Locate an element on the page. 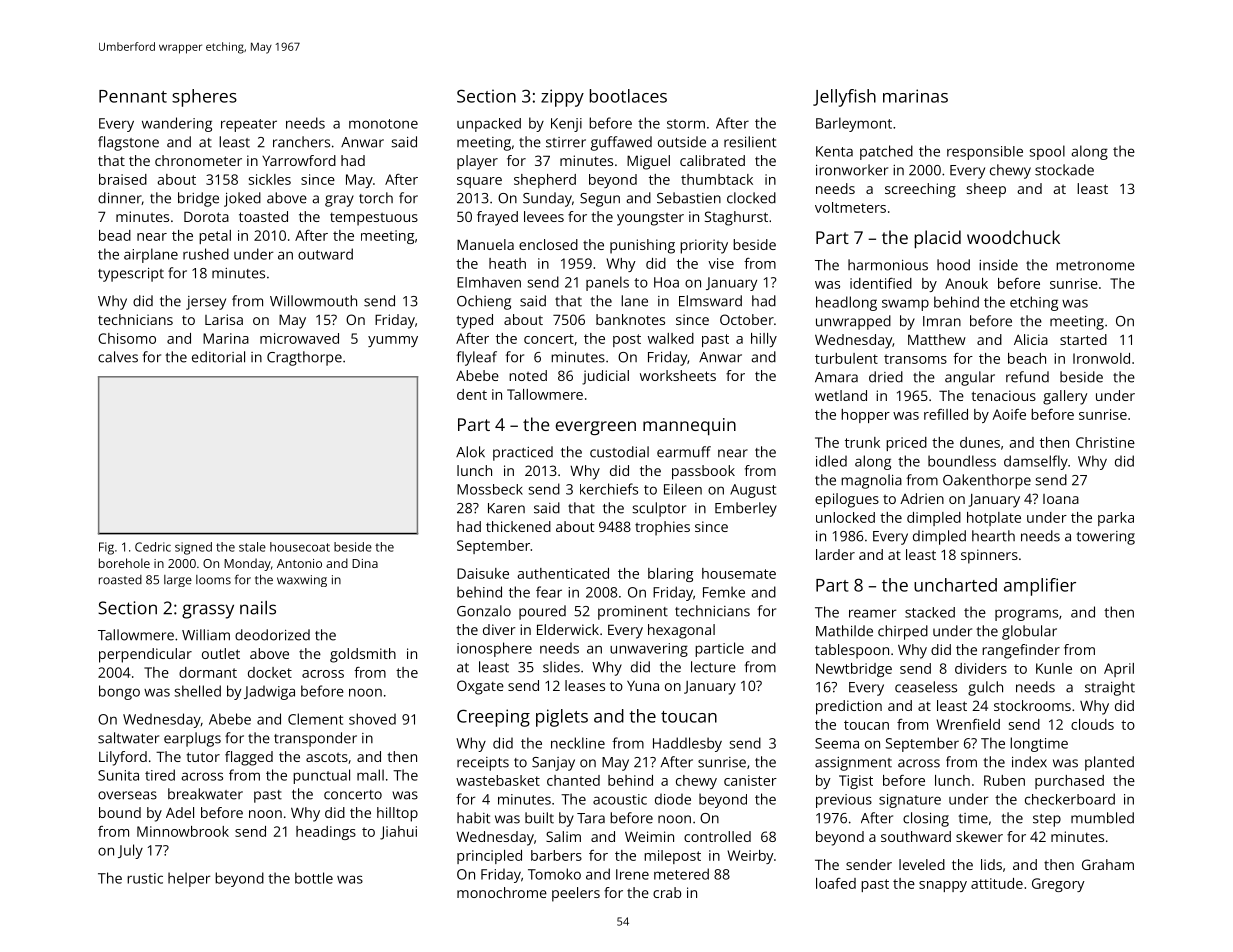 This document has height=952, width=1233. bottle is located at coordinates (314, 878).
